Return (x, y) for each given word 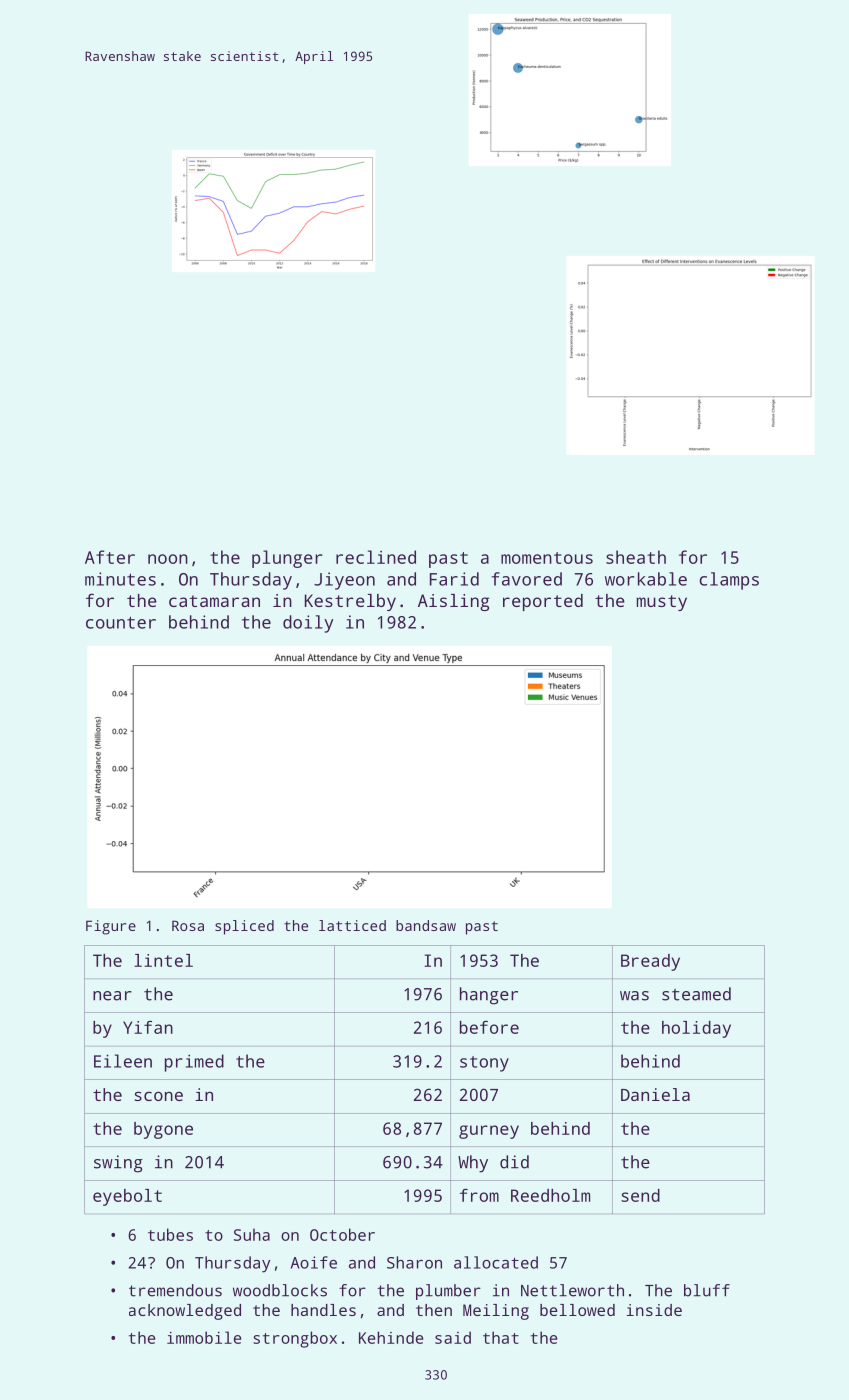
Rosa (188, 925)
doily (308, 624)
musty (662, 603)
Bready (650, 962)
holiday (696, 1029)
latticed (352, 925)
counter (121, 622)
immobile (204, 1337)
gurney (489, 1132)
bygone (163, 1130)
